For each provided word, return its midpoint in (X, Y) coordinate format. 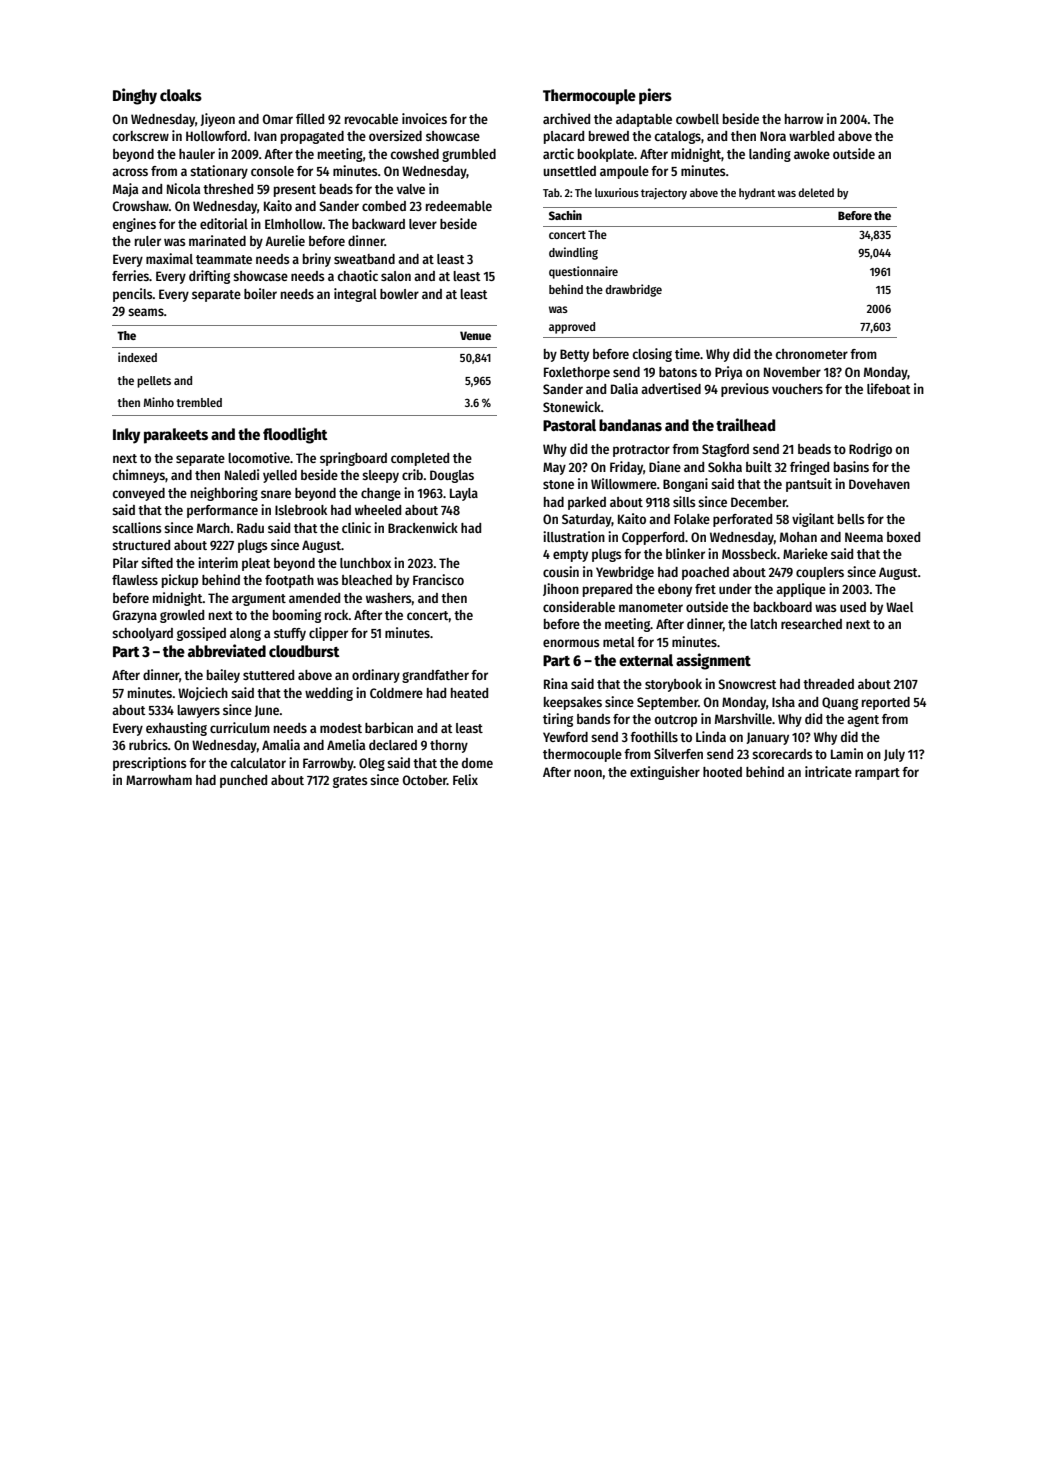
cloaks (181, 95)
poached (705, 573)
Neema (864, 537)
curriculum (240, 727)
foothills (654, 736)
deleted (816, 192)
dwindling (573, 253)
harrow (804, 119)
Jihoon (561, 589)
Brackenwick (423, 527)
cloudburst (304, 651)
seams (146, 312)
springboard (353, 459)
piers (655, 96)
